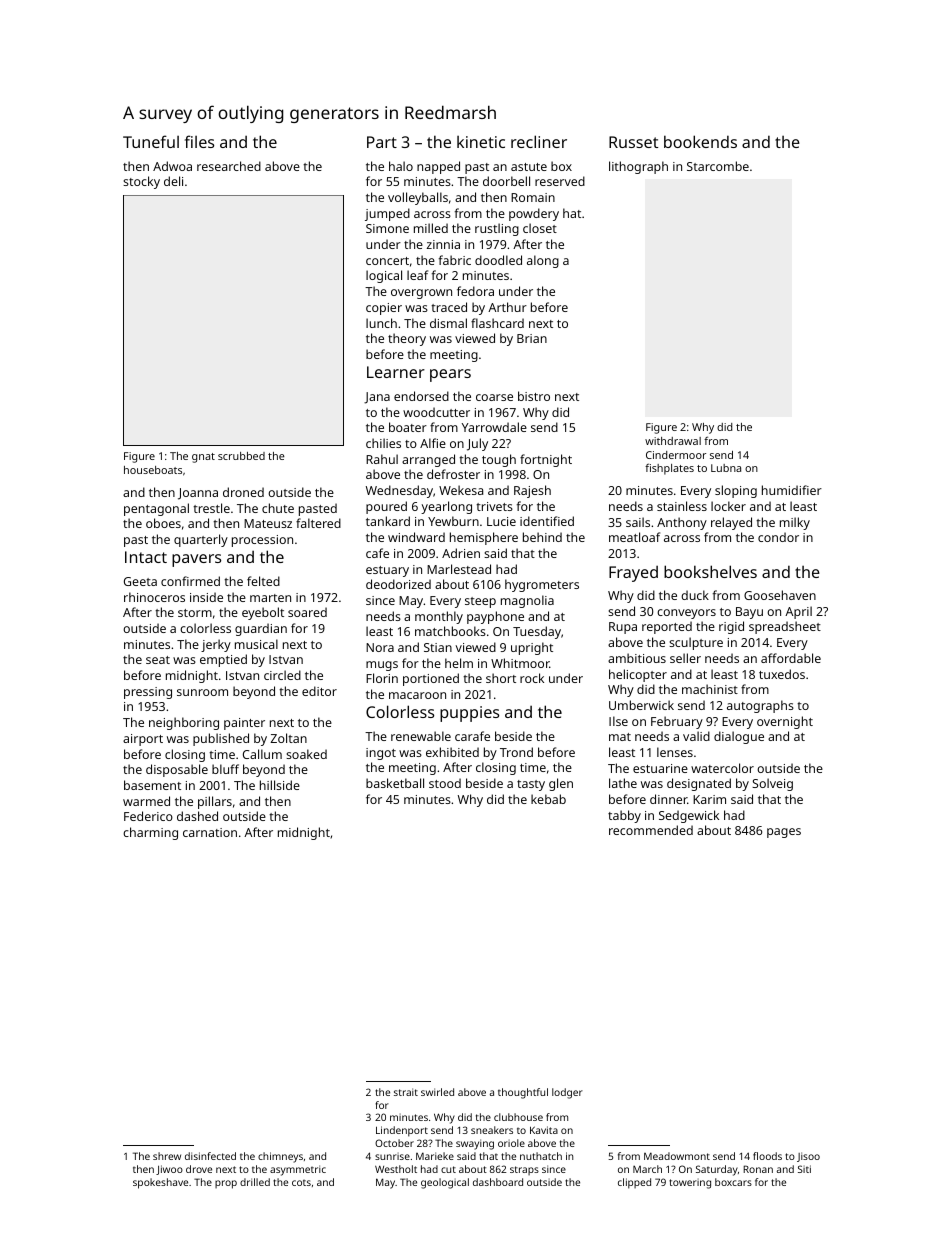 Image resolution: width=952 pixels, height=1233 pixels. I want to click on Part, so click(382, 142).
